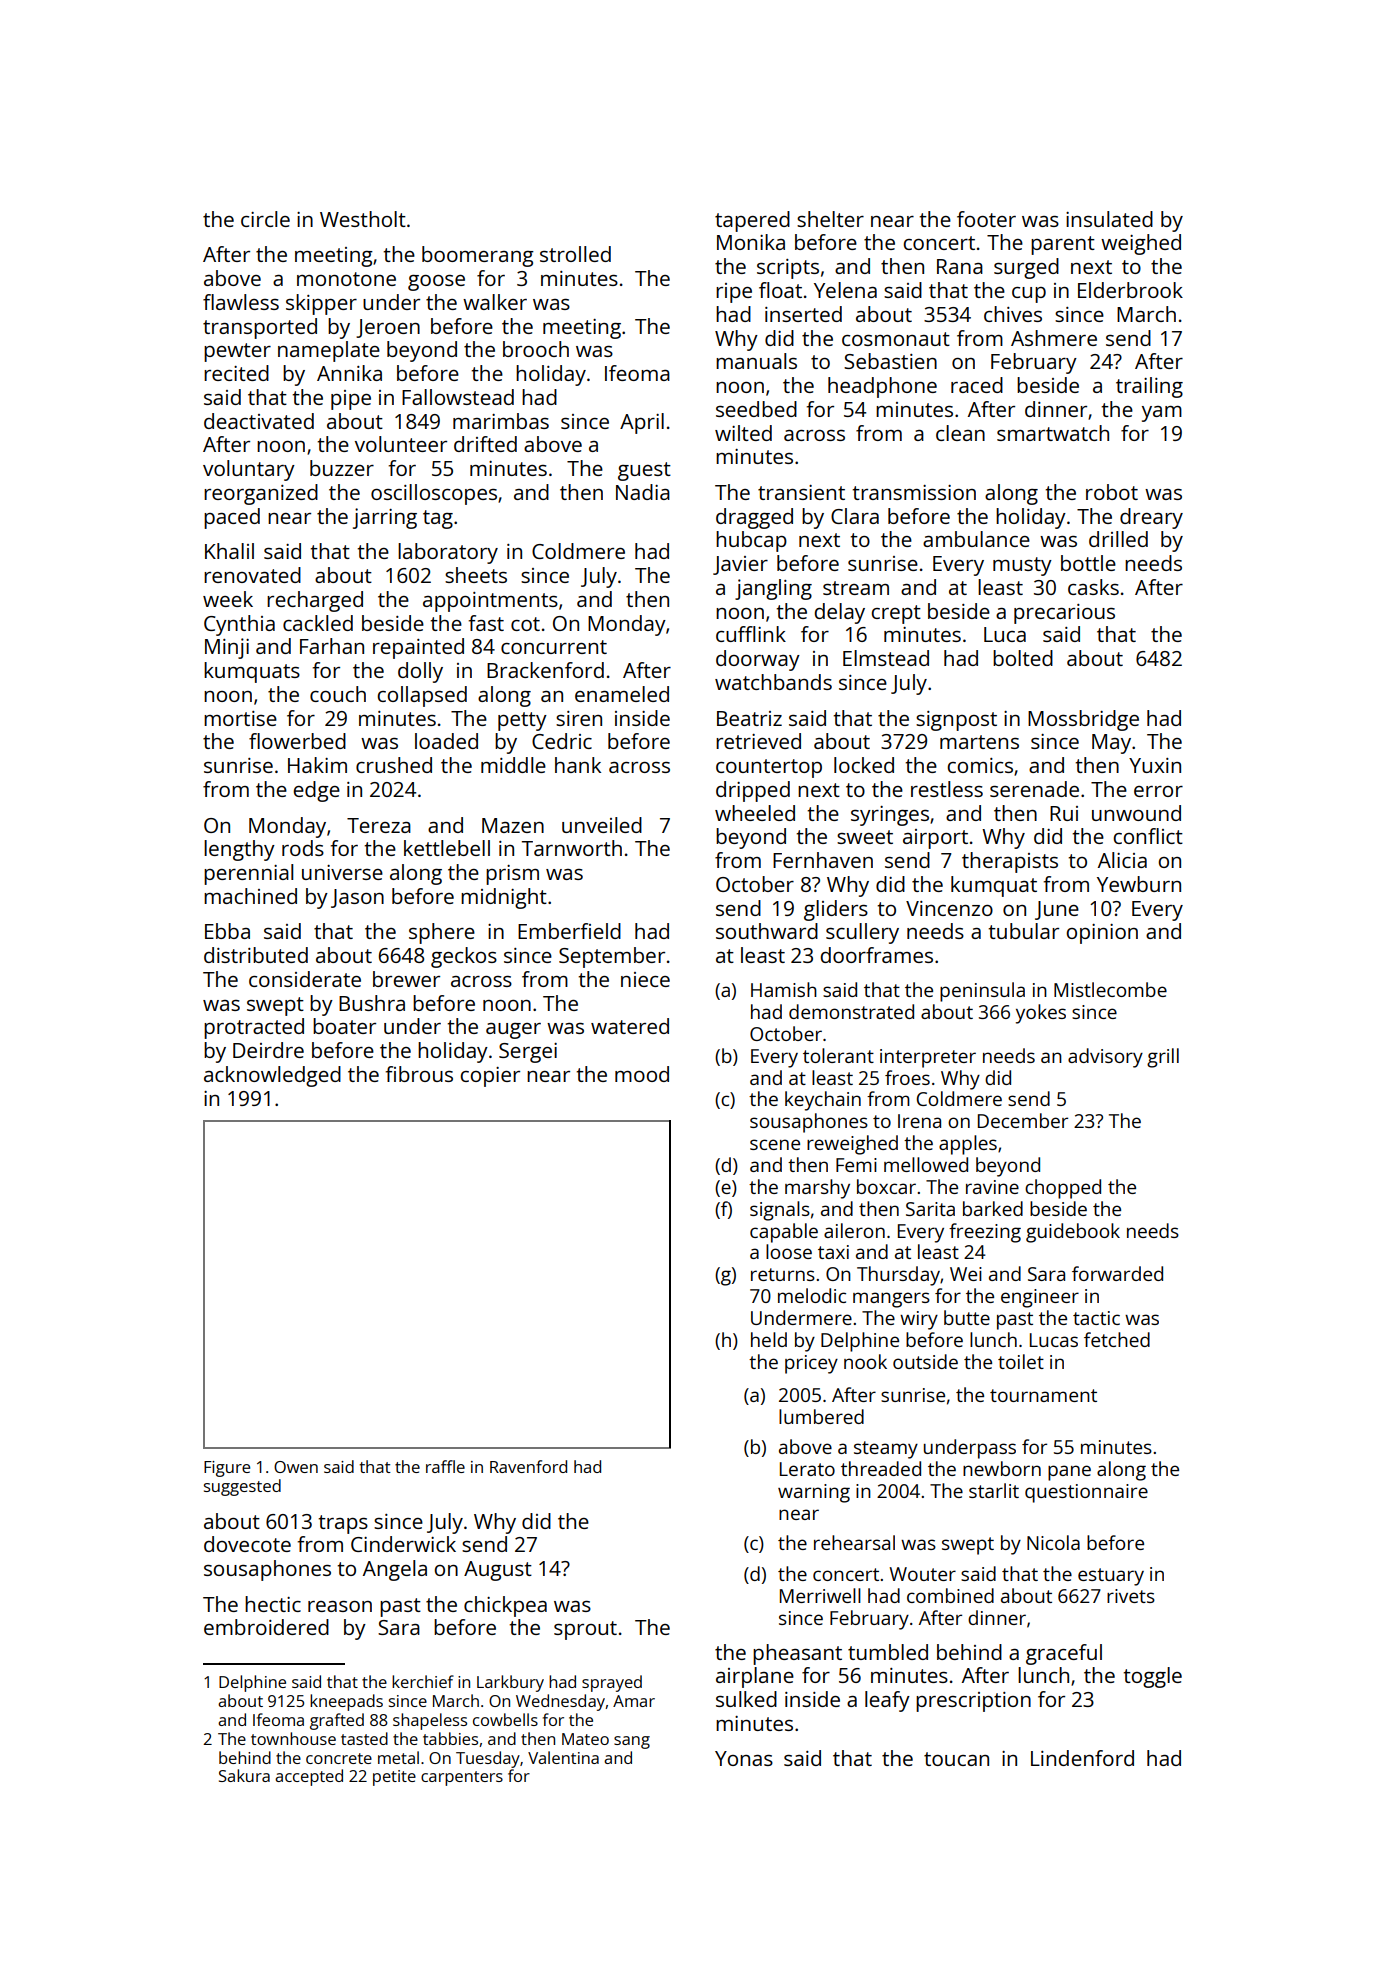  What do you see at coordinates (642, 423) in the page?
I see `April` at bounding box center [642, 423].
